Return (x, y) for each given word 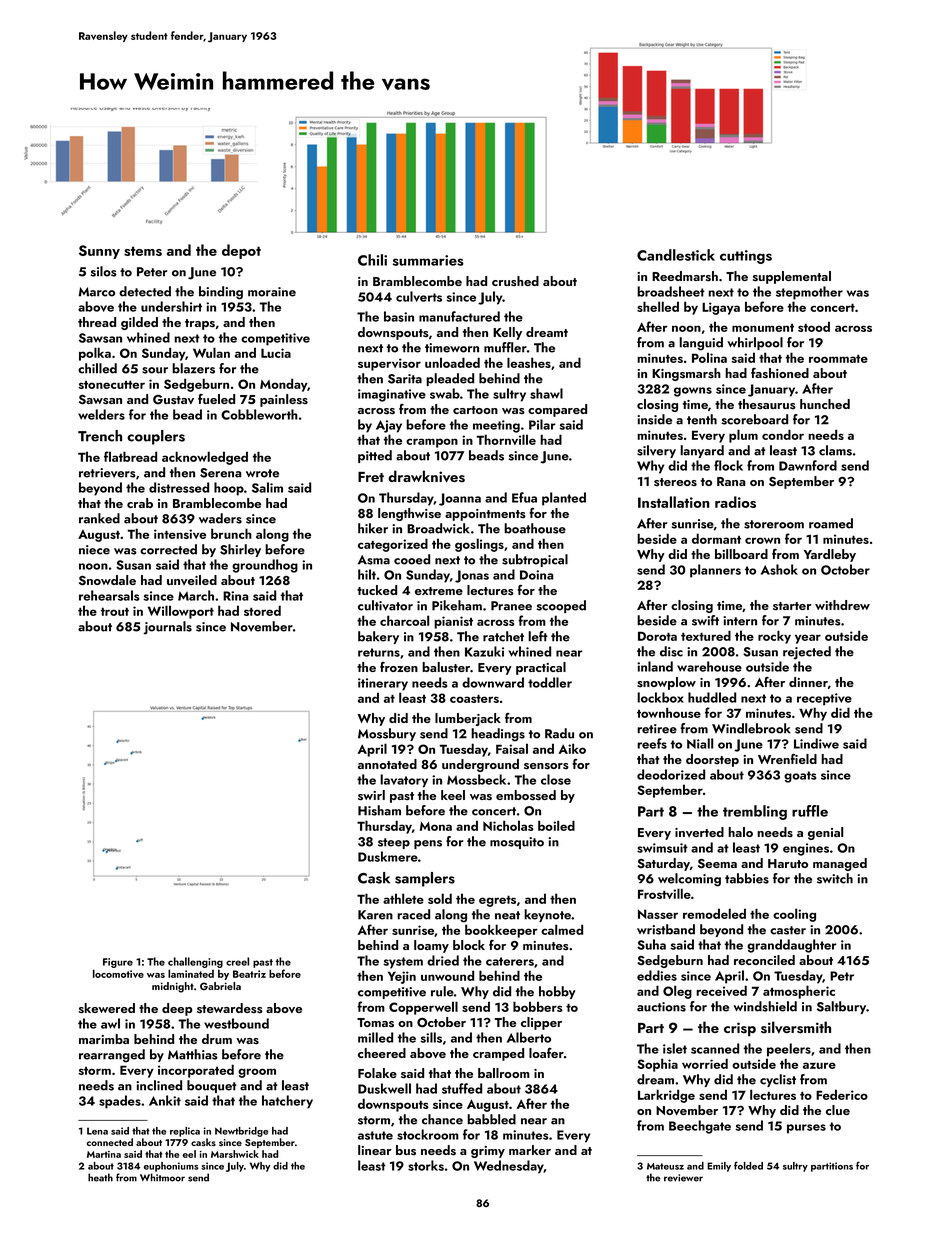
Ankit (165, 1100)
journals (167, 628)
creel (237, 961)
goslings (479, 545)
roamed (831, 523)
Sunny (99, 252)
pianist (453, 622)
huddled (712, 697)
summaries (428, 260)
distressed (179, 487)
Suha (651, 944)
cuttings (746, 257)
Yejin (402, 977)
